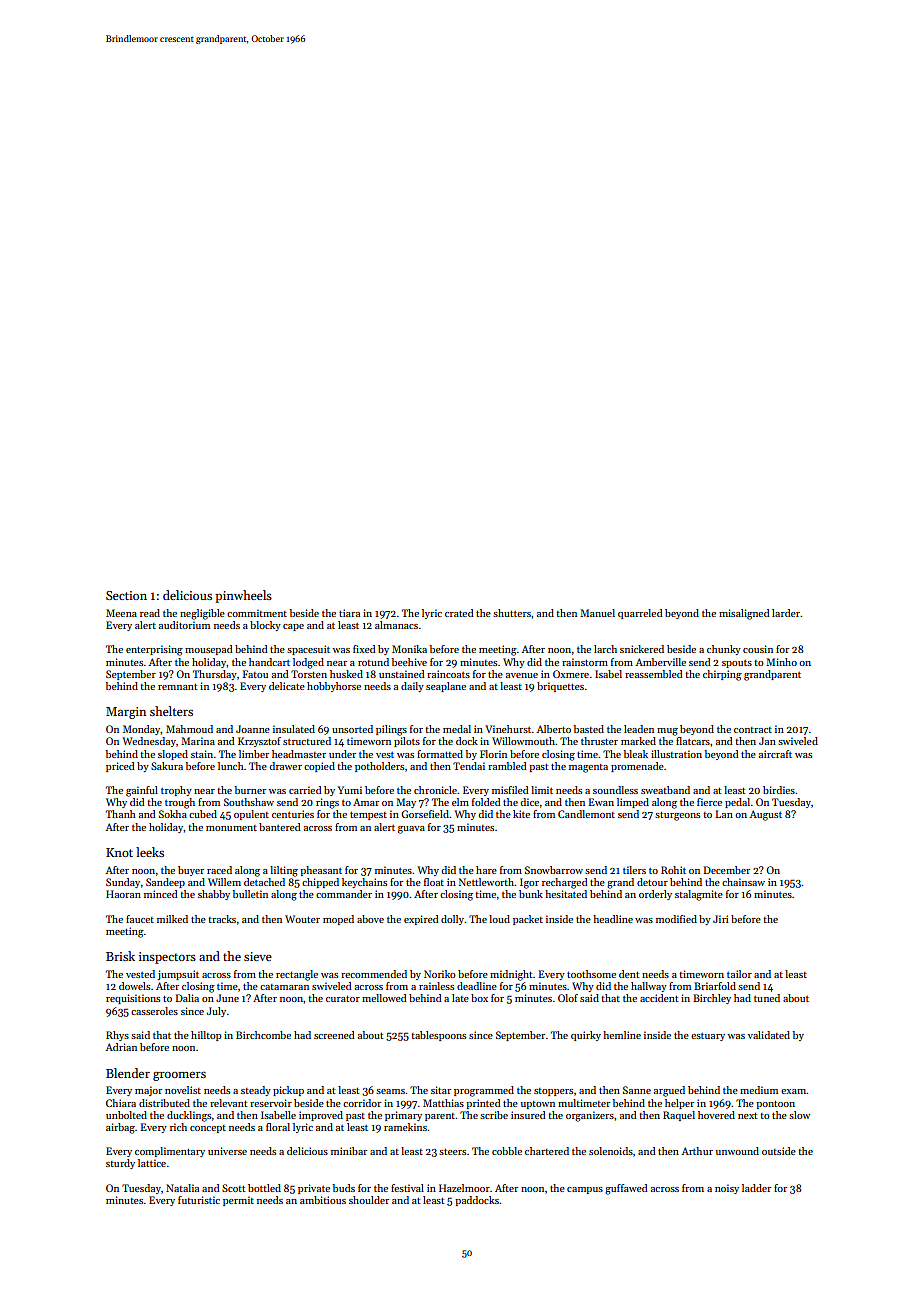 The height and width of the screenshot is (1308, 924). Describe the element at coordinates (120, 1128) in the screenshot. I see `airbag` at that location.
